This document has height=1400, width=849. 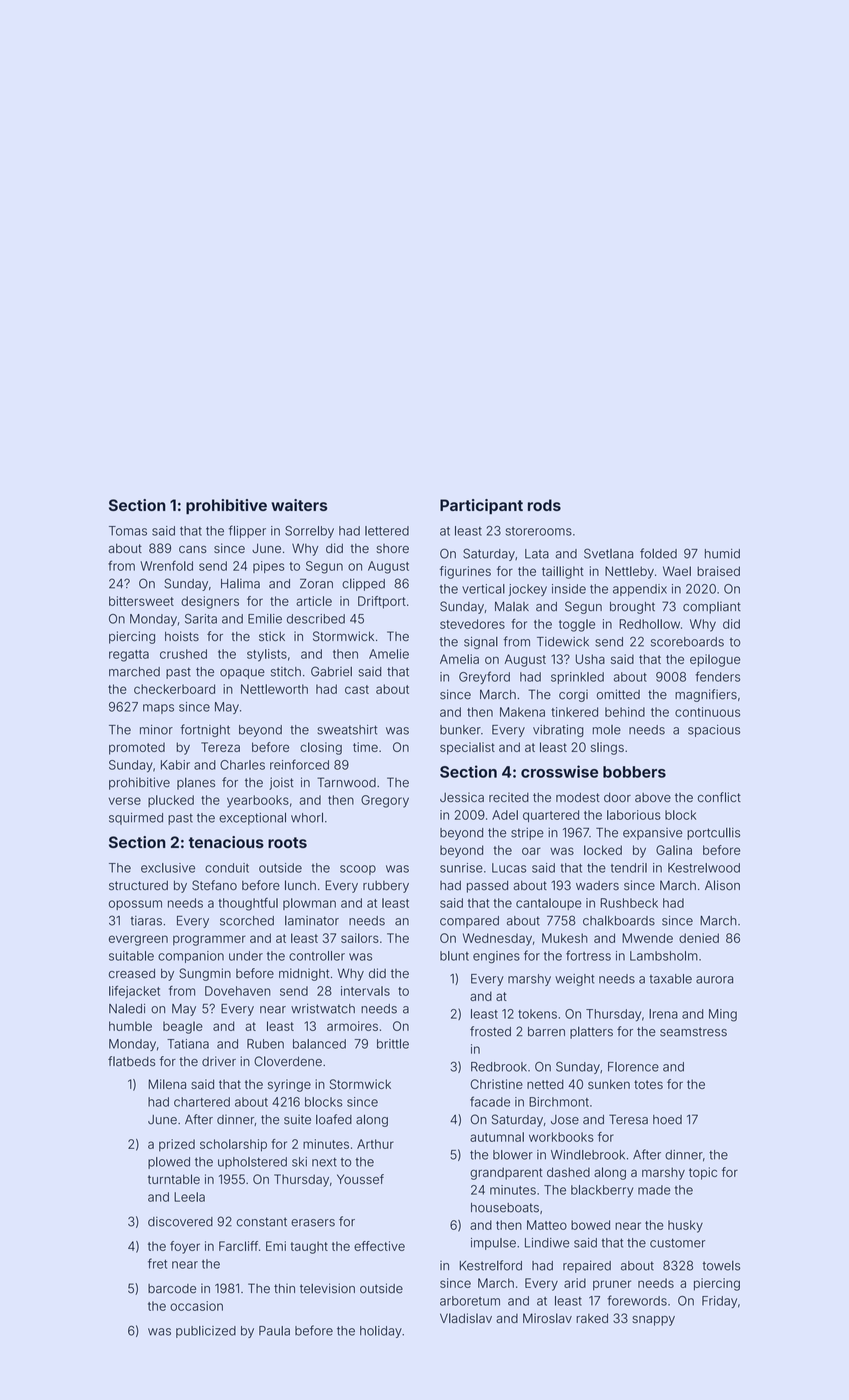 What do you see at coordinates (185, 1247) in the document?
I see `foyer` at bounding box center [185, 1247].
